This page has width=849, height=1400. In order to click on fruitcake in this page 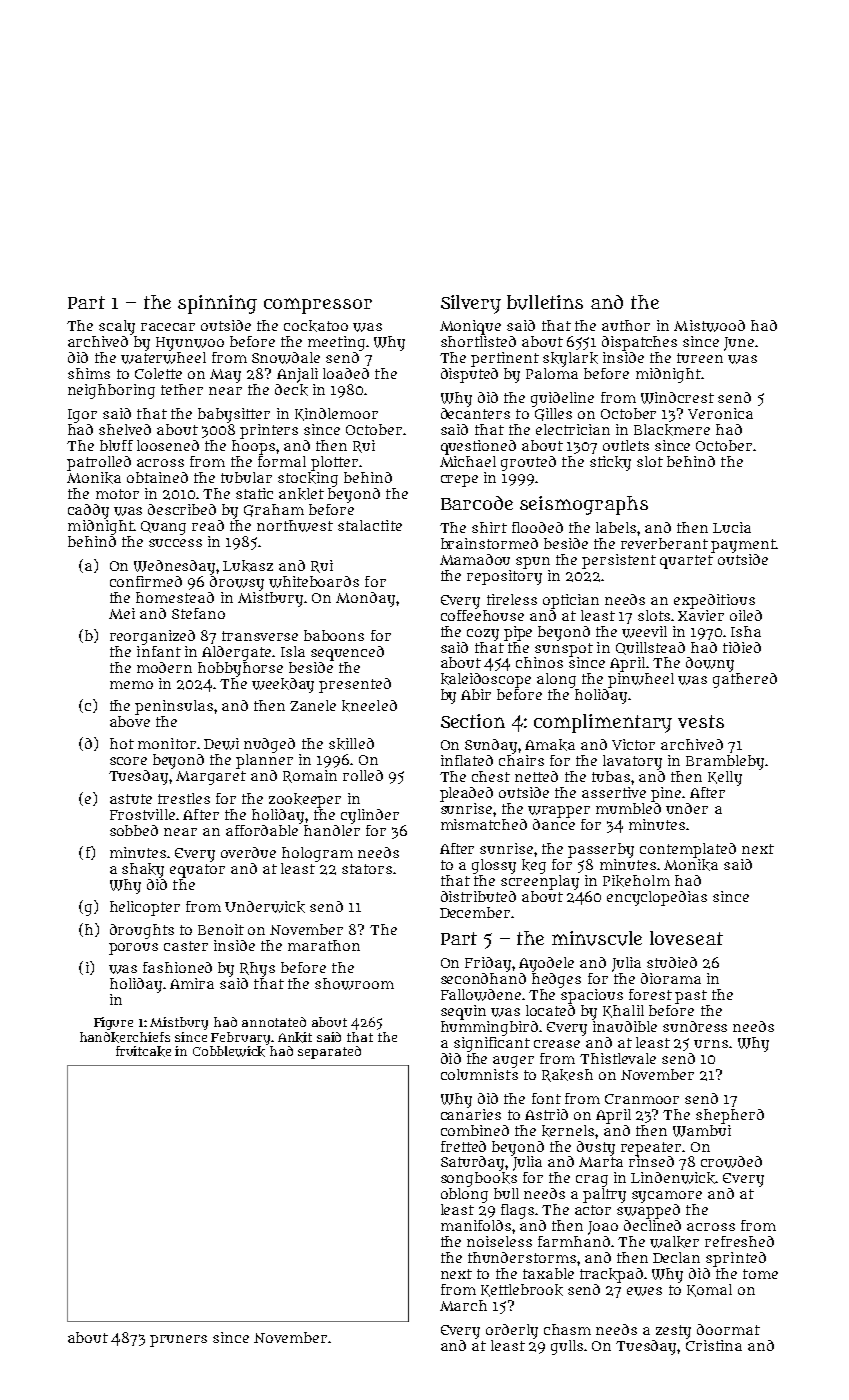, I will do `click(143, 1051)`.
